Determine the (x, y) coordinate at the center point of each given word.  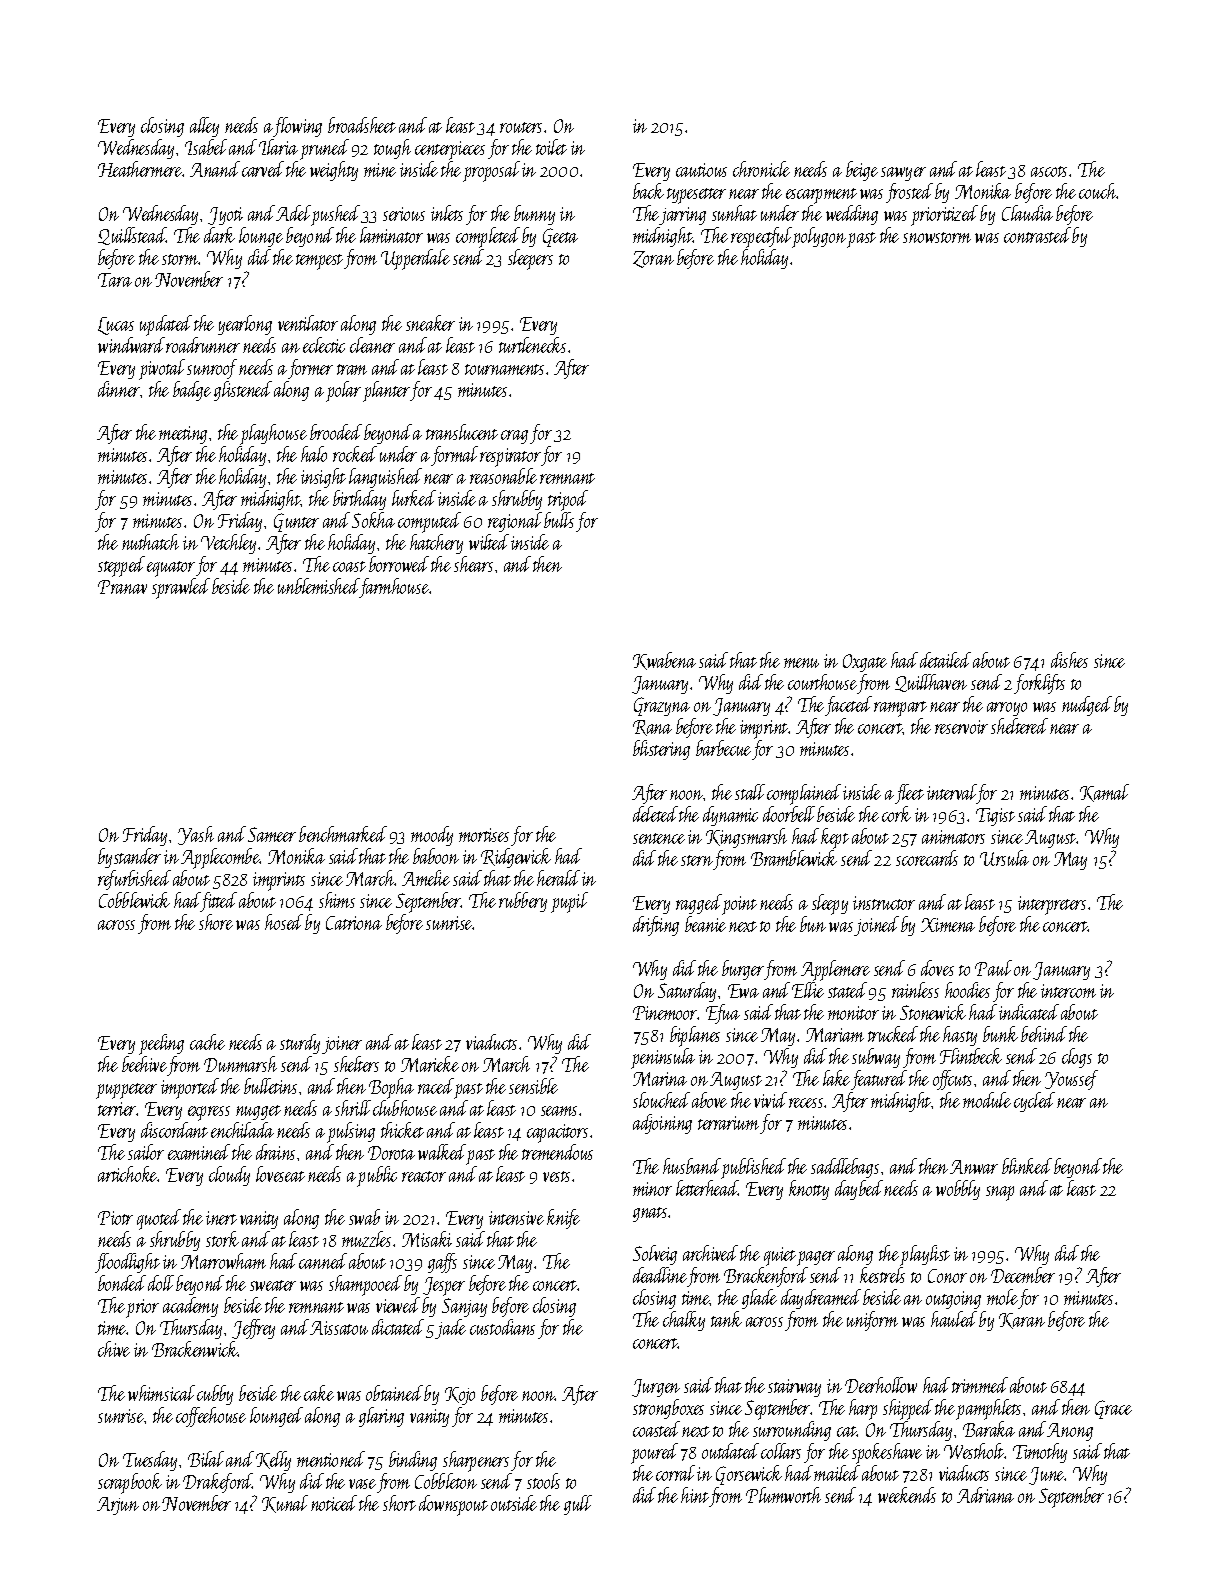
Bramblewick (794, 858)
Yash (196, 835)
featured (879, 1080)
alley (204, 127)
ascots (1049, 171)
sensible (533, 1086)
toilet (551, 147)
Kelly (273, 1461)
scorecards (927, 858)
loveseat (280, 1174)
